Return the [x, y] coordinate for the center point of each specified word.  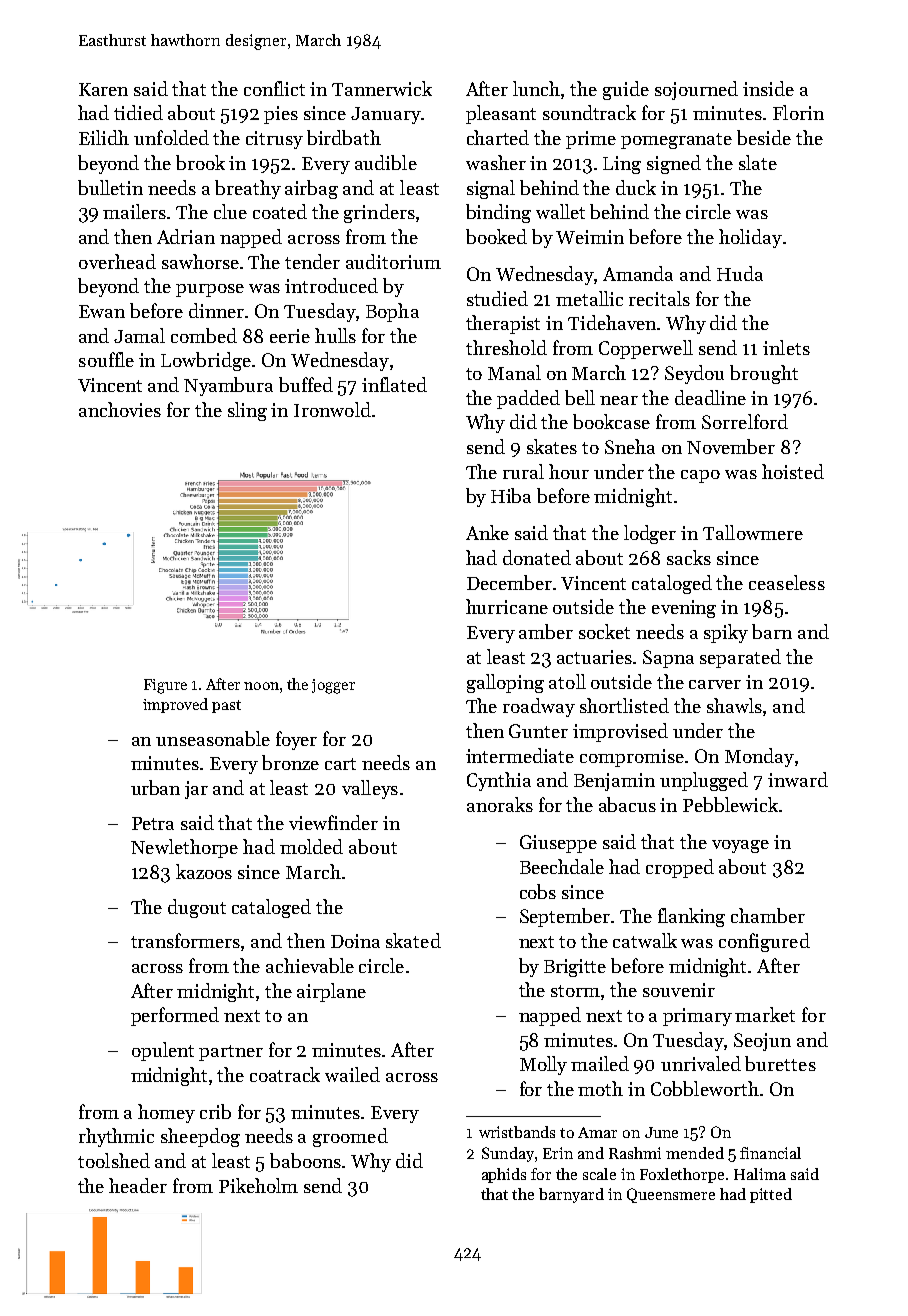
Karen [103, 89]
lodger [650, 534]
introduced [331, 285]
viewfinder [333, 822]
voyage [740, 846]
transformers [185, 940]
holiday [750, 238]
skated [413, 940]
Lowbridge [206, 361]
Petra [153, 823]
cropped [680, 868]
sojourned [696, 90]
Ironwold [332, 409]
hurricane [507, 606]
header [138, 1185]
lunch [537, 90]
